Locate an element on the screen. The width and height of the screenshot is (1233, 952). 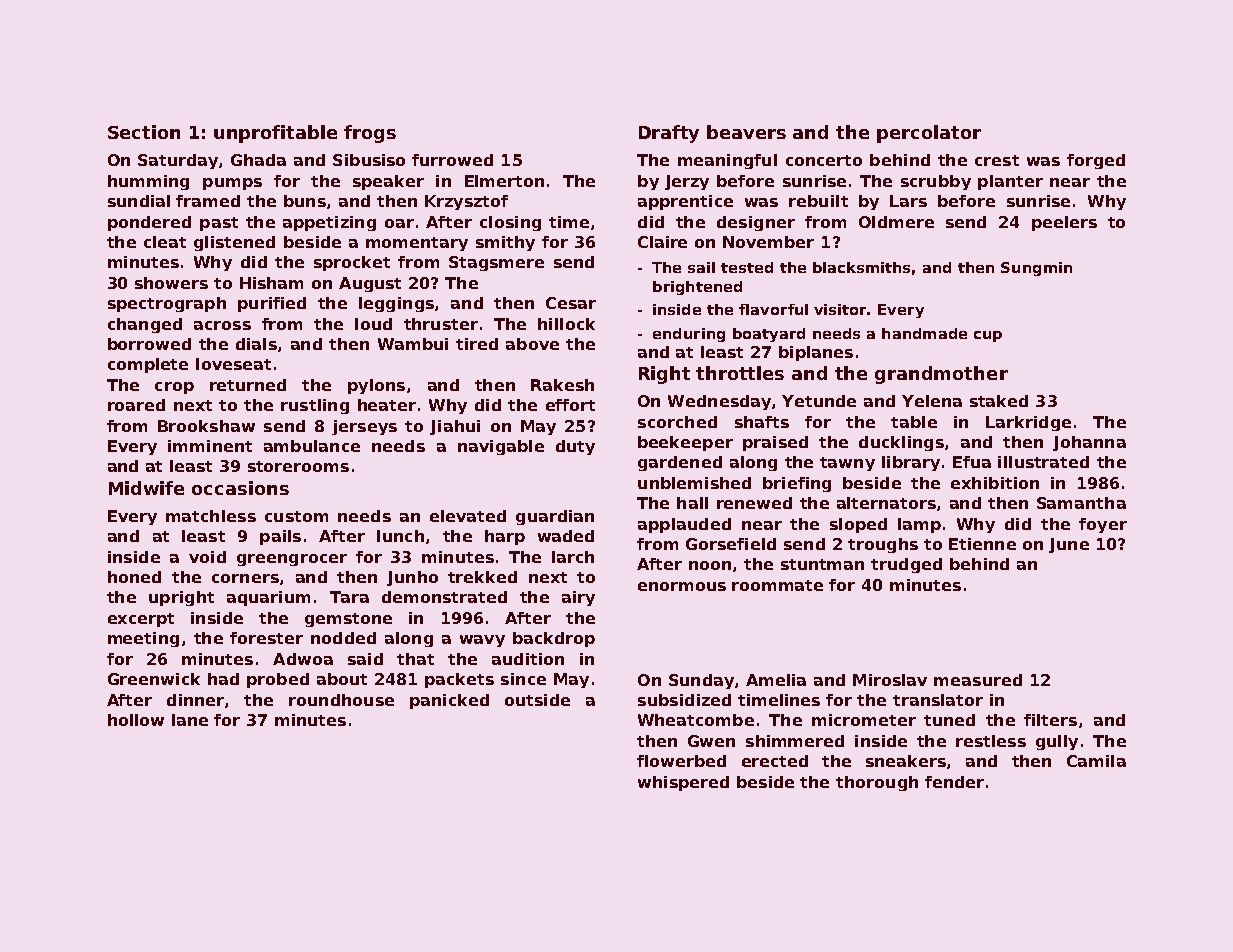
beavers is located at coordinates (746, 132).
